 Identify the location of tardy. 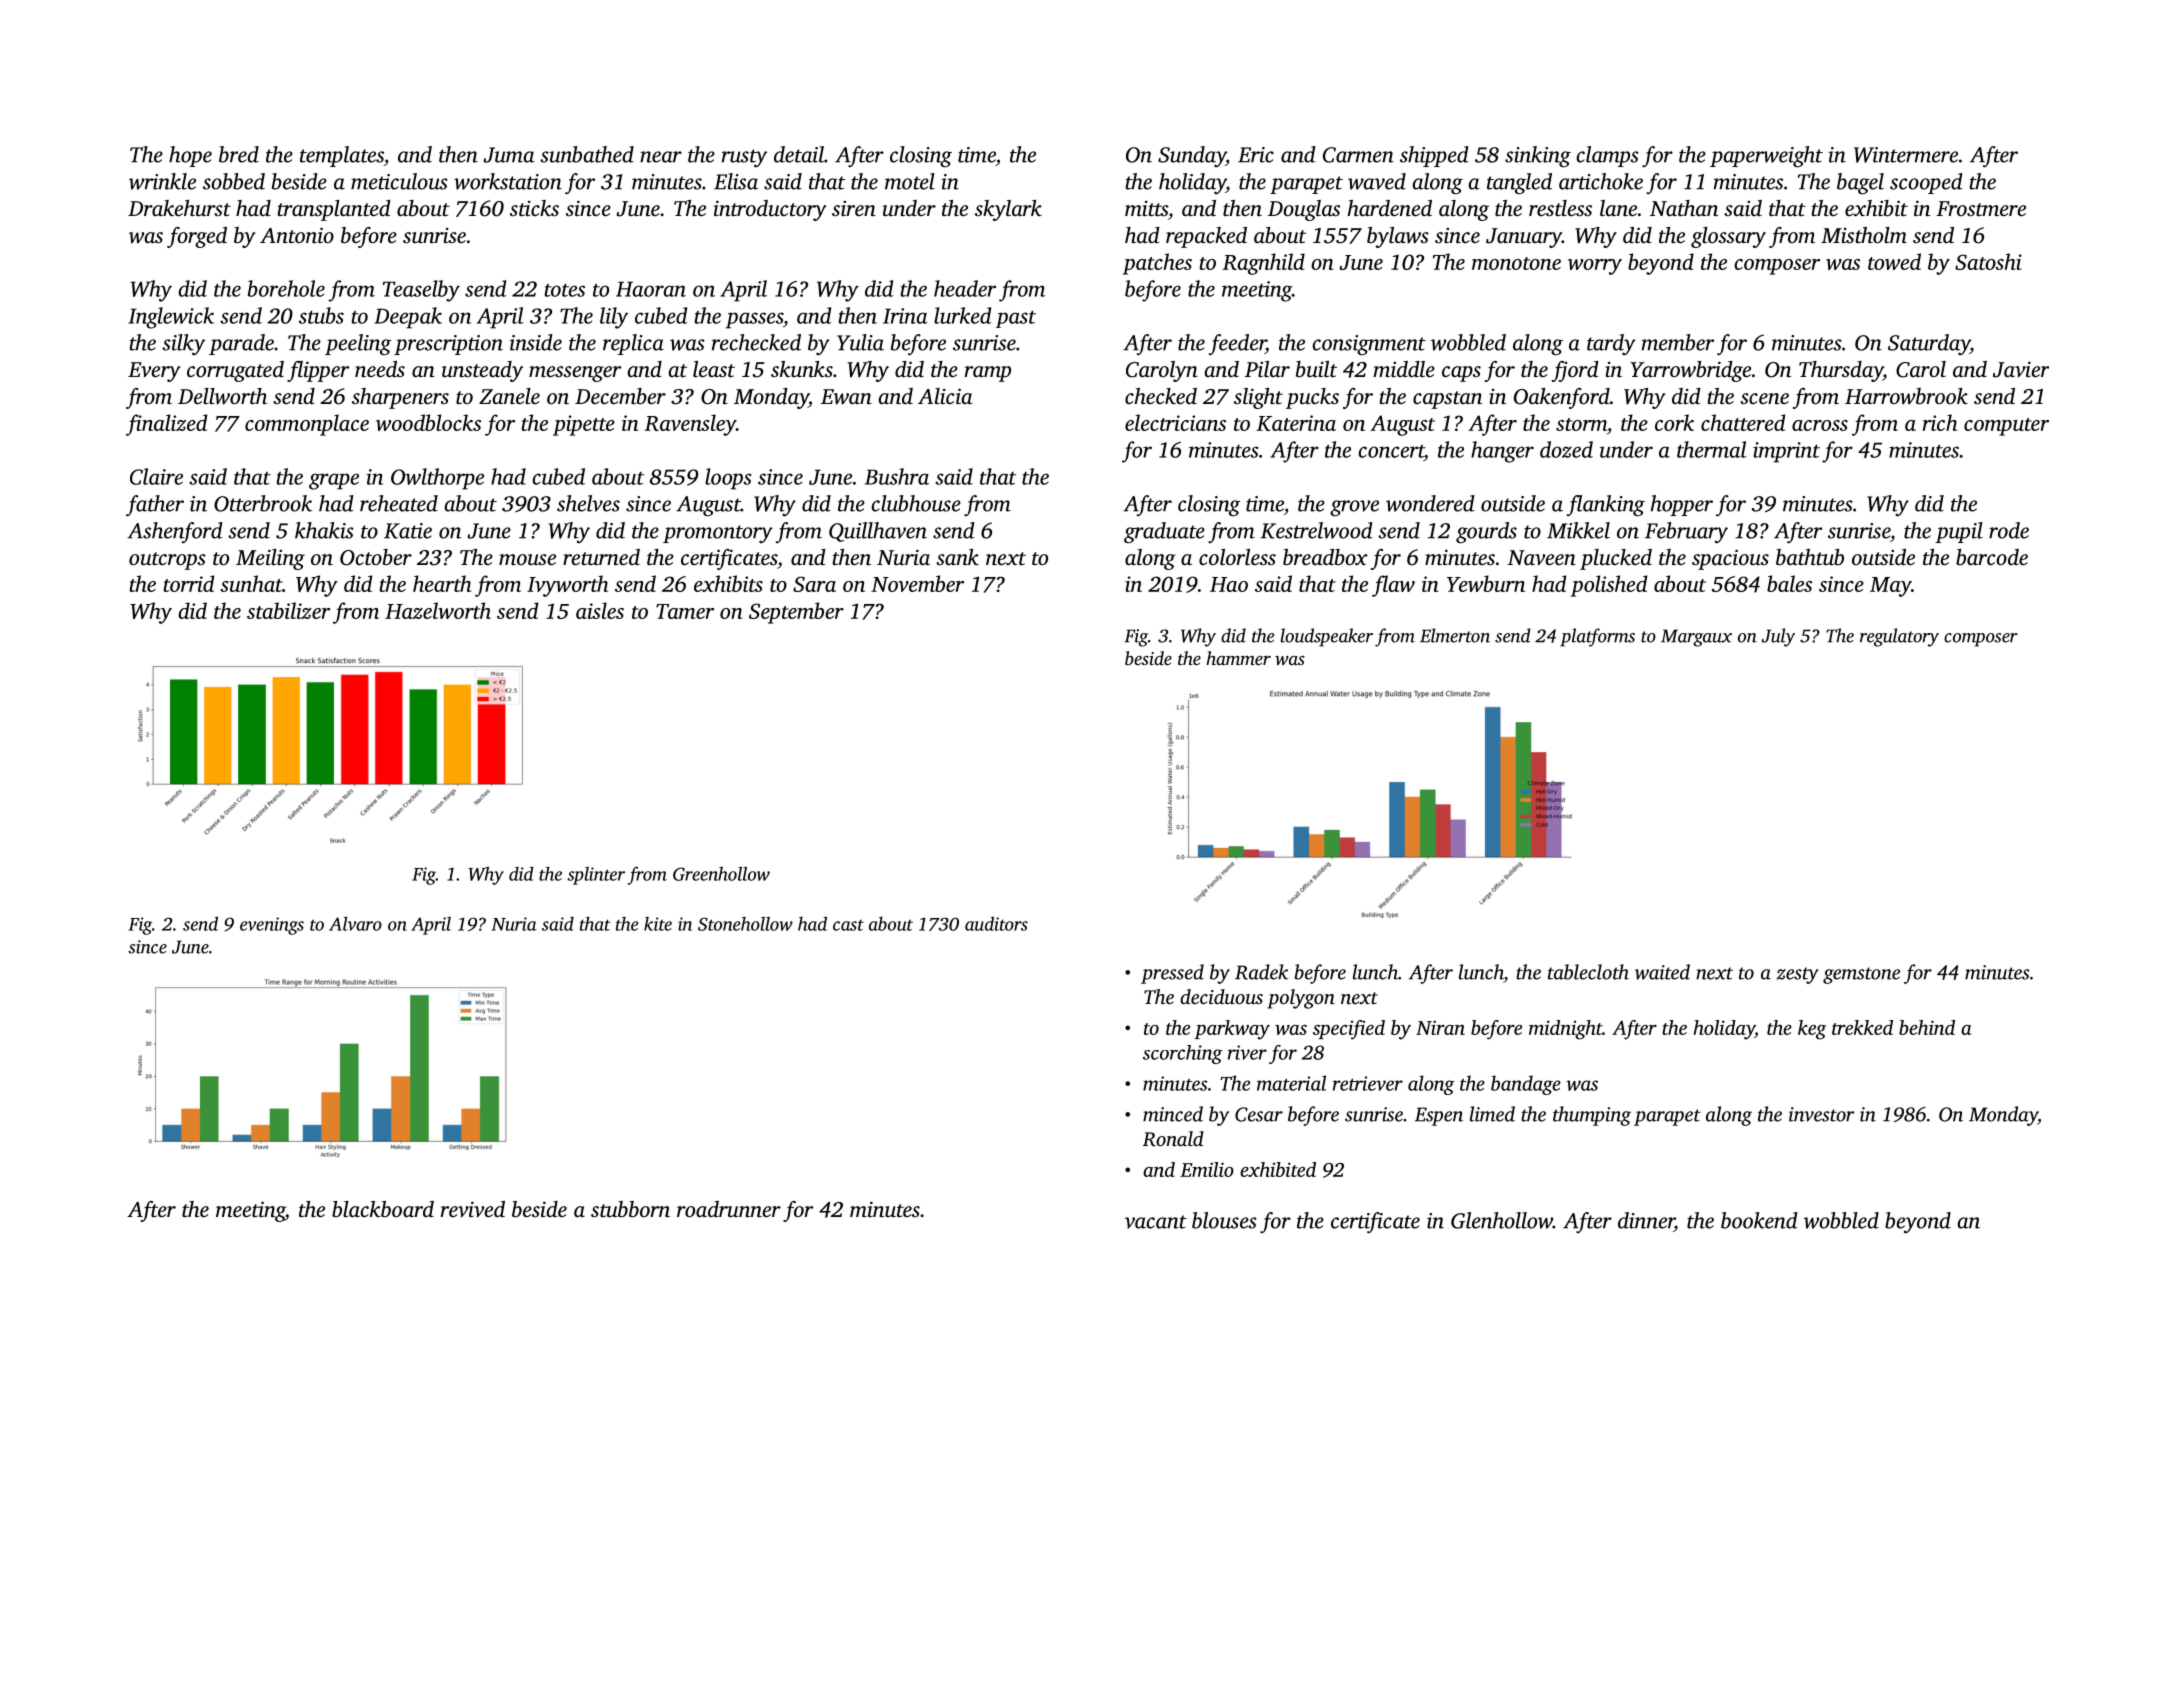
(1611, 344).
